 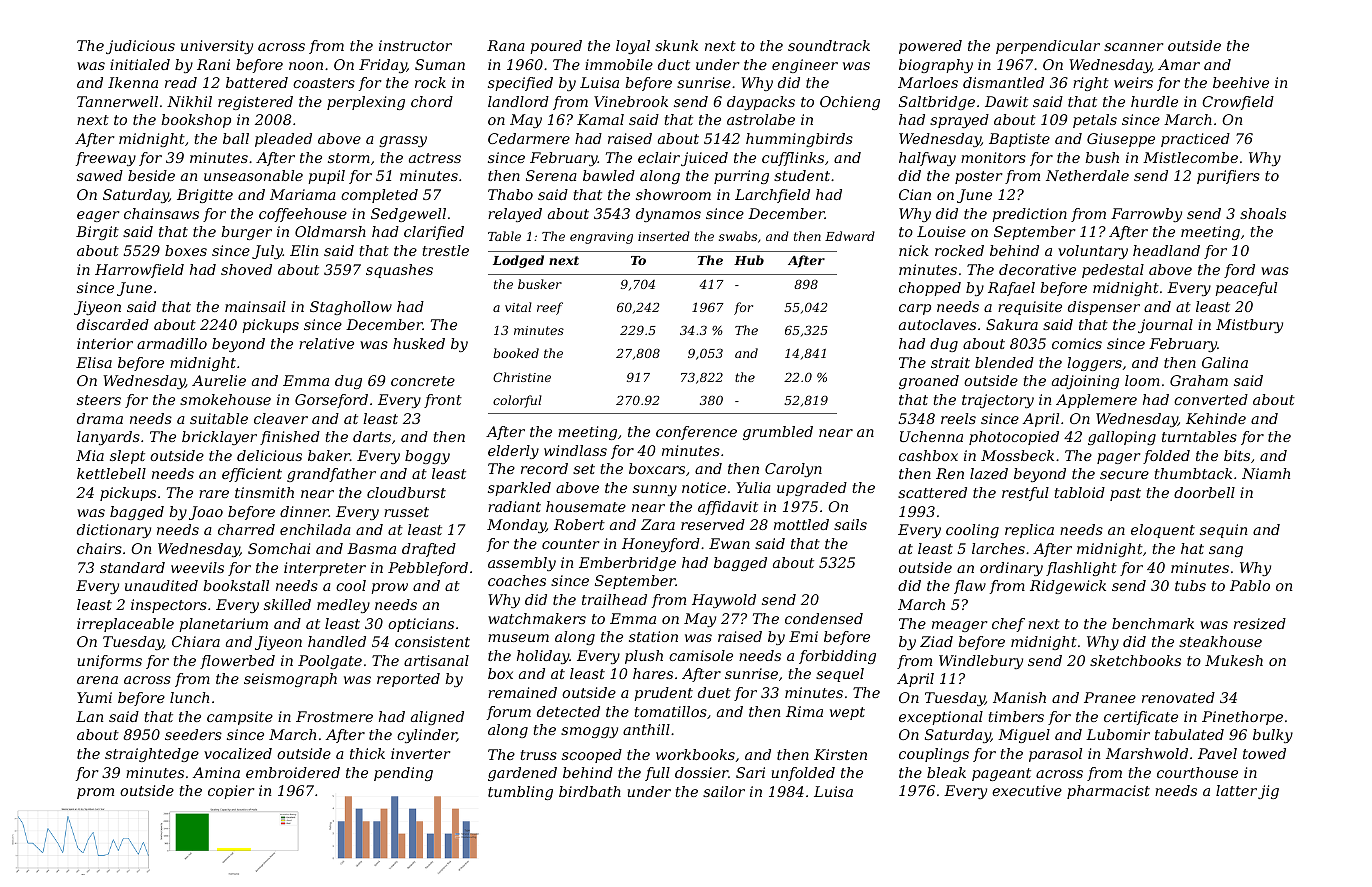 What do you see at coordinates (389, 588) in the image?
I see `prow` at bounding box center [389, 588].
